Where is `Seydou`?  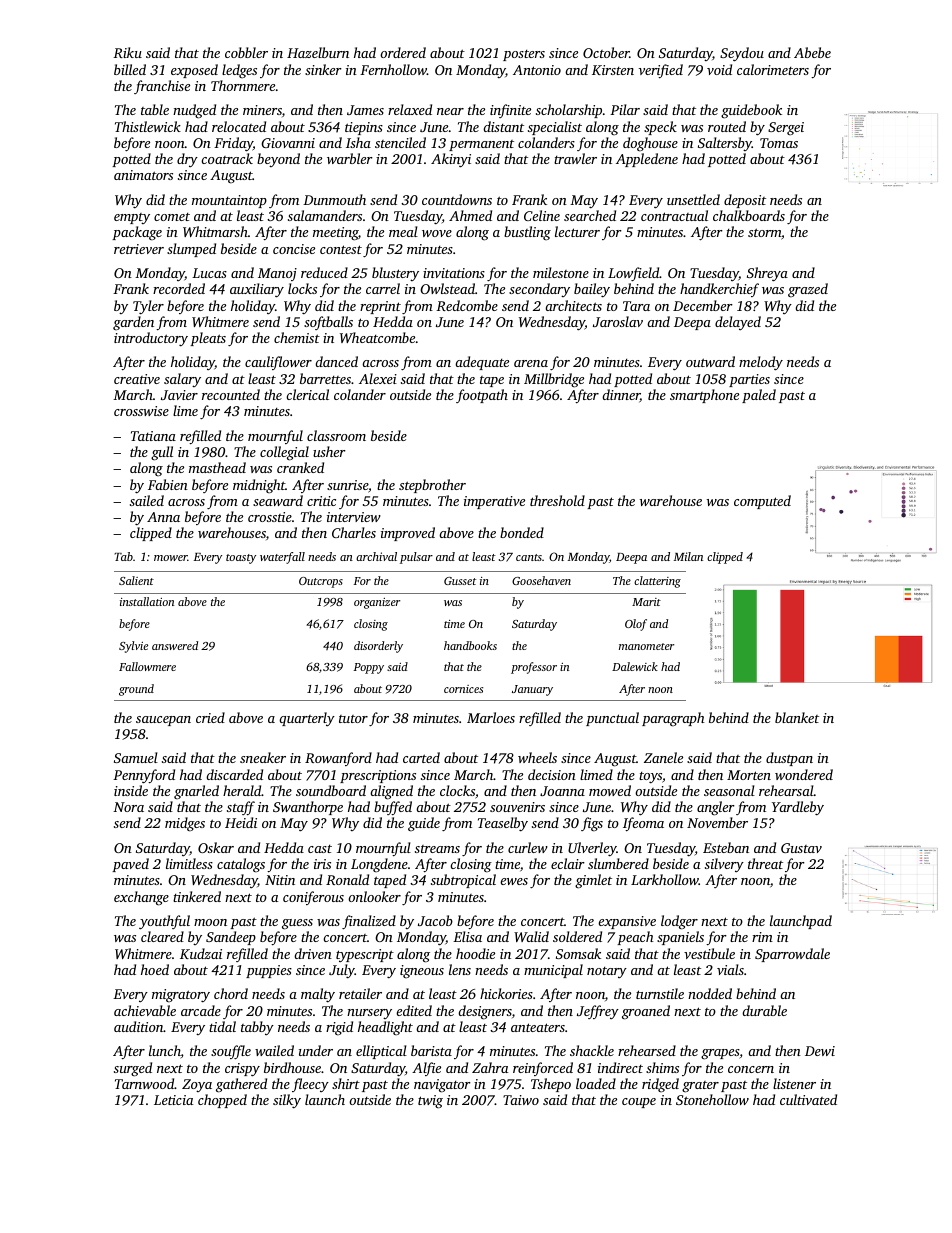
Seydou is located at coordinates (742, 54).
